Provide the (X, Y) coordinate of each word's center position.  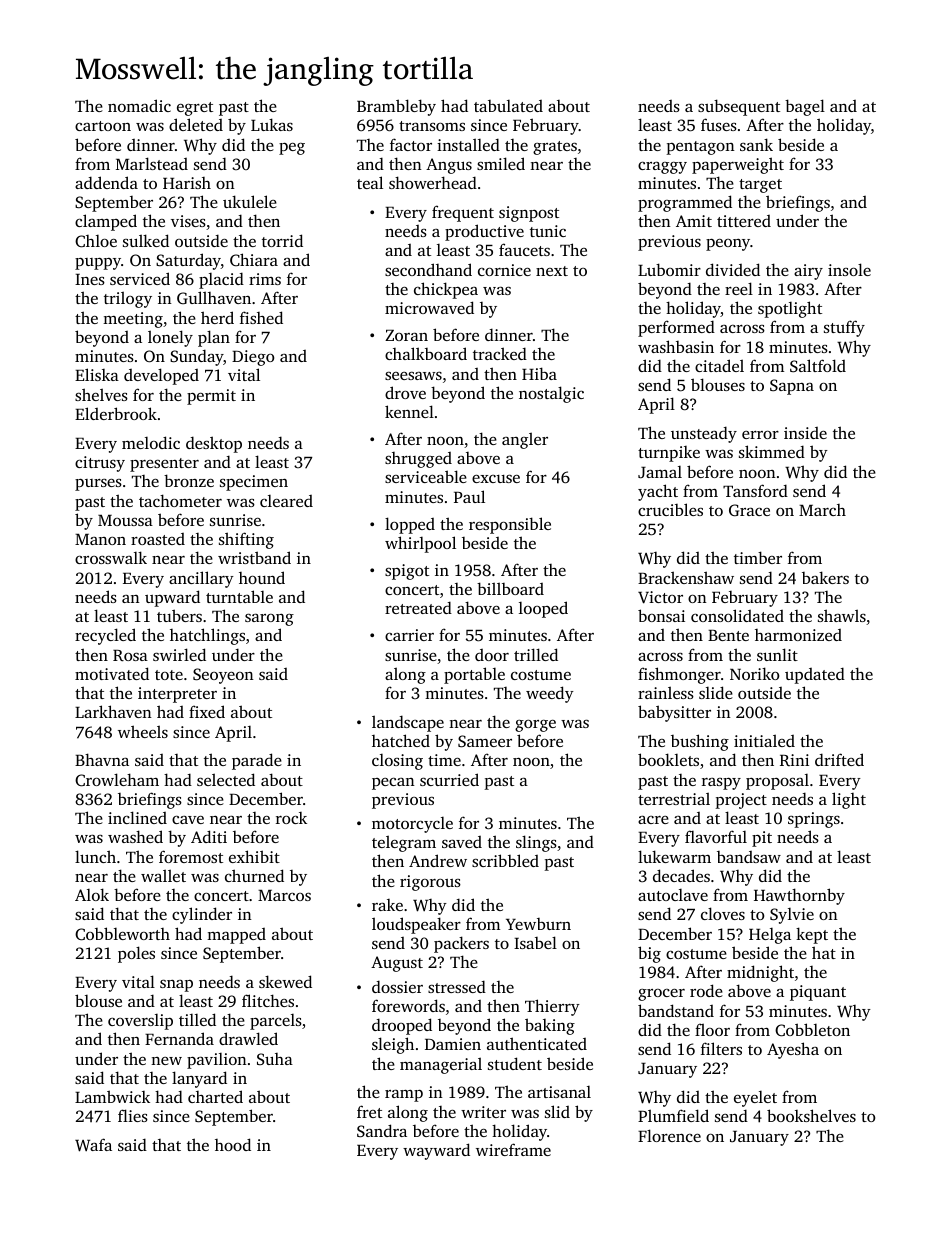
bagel (805, 107)
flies (133, 1115)
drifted (839, 759)
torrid (282, 240)
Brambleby (396, 107)
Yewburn (538, 924)
